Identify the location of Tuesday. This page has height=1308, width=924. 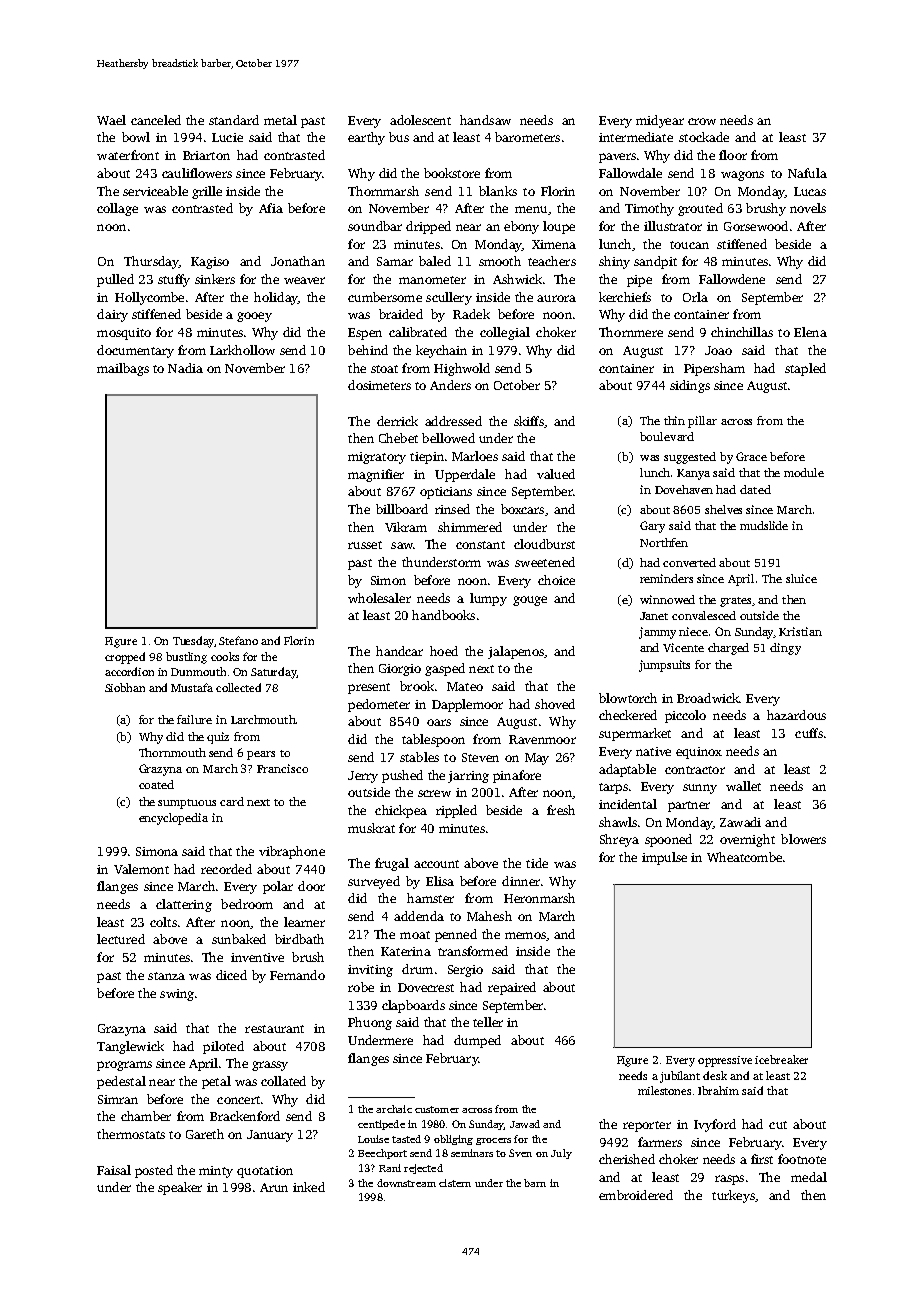
(193, 642).
